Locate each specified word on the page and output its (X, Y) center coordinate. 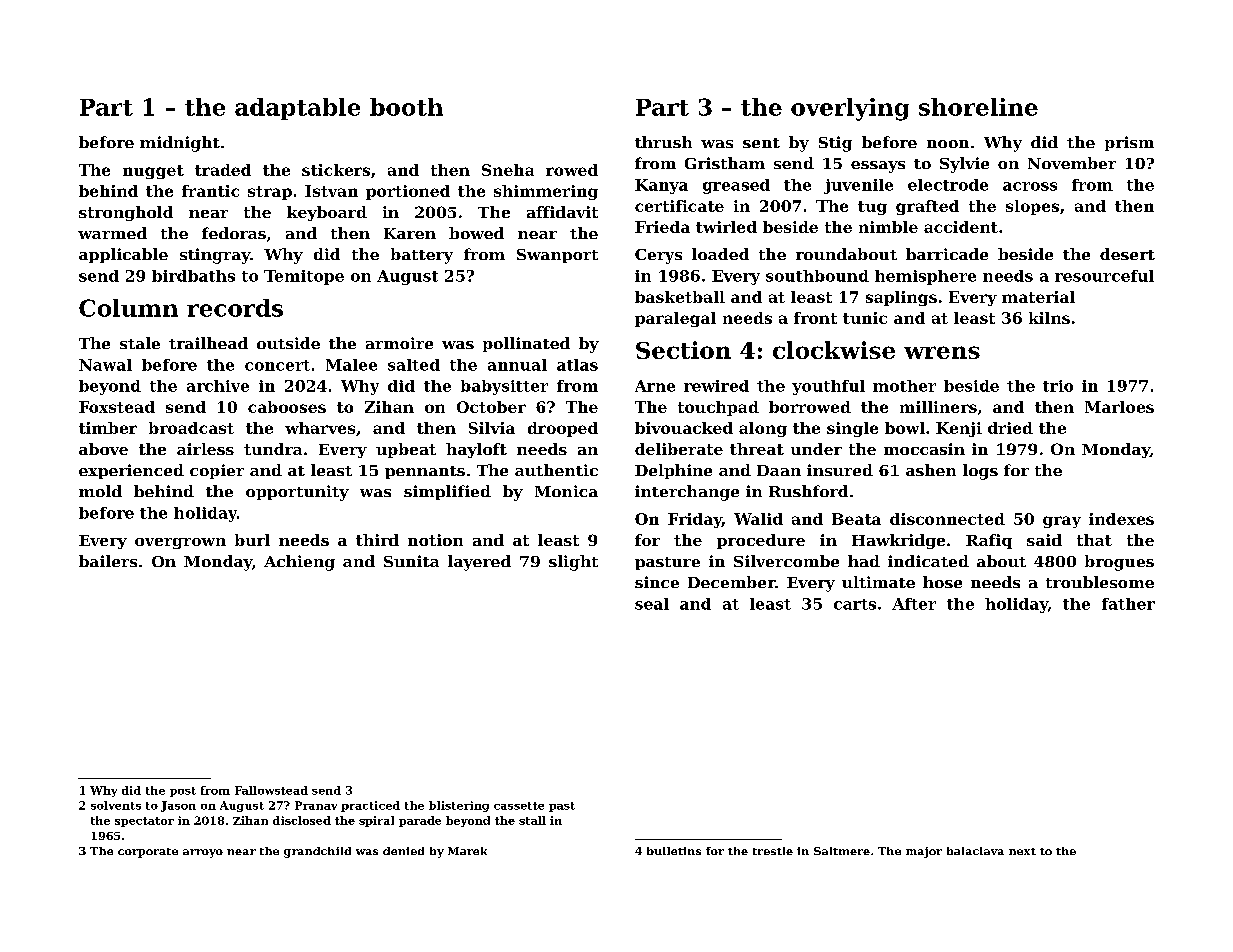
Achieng (299, 563)
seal (652, 604)
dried (1010, 428)
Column (128, 308)
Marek (467, 851)
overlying (850, 109)
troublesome (1100, 582)
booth (406, 107)
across (1030, 186)
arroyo (203, 853)
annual (517, 365)
